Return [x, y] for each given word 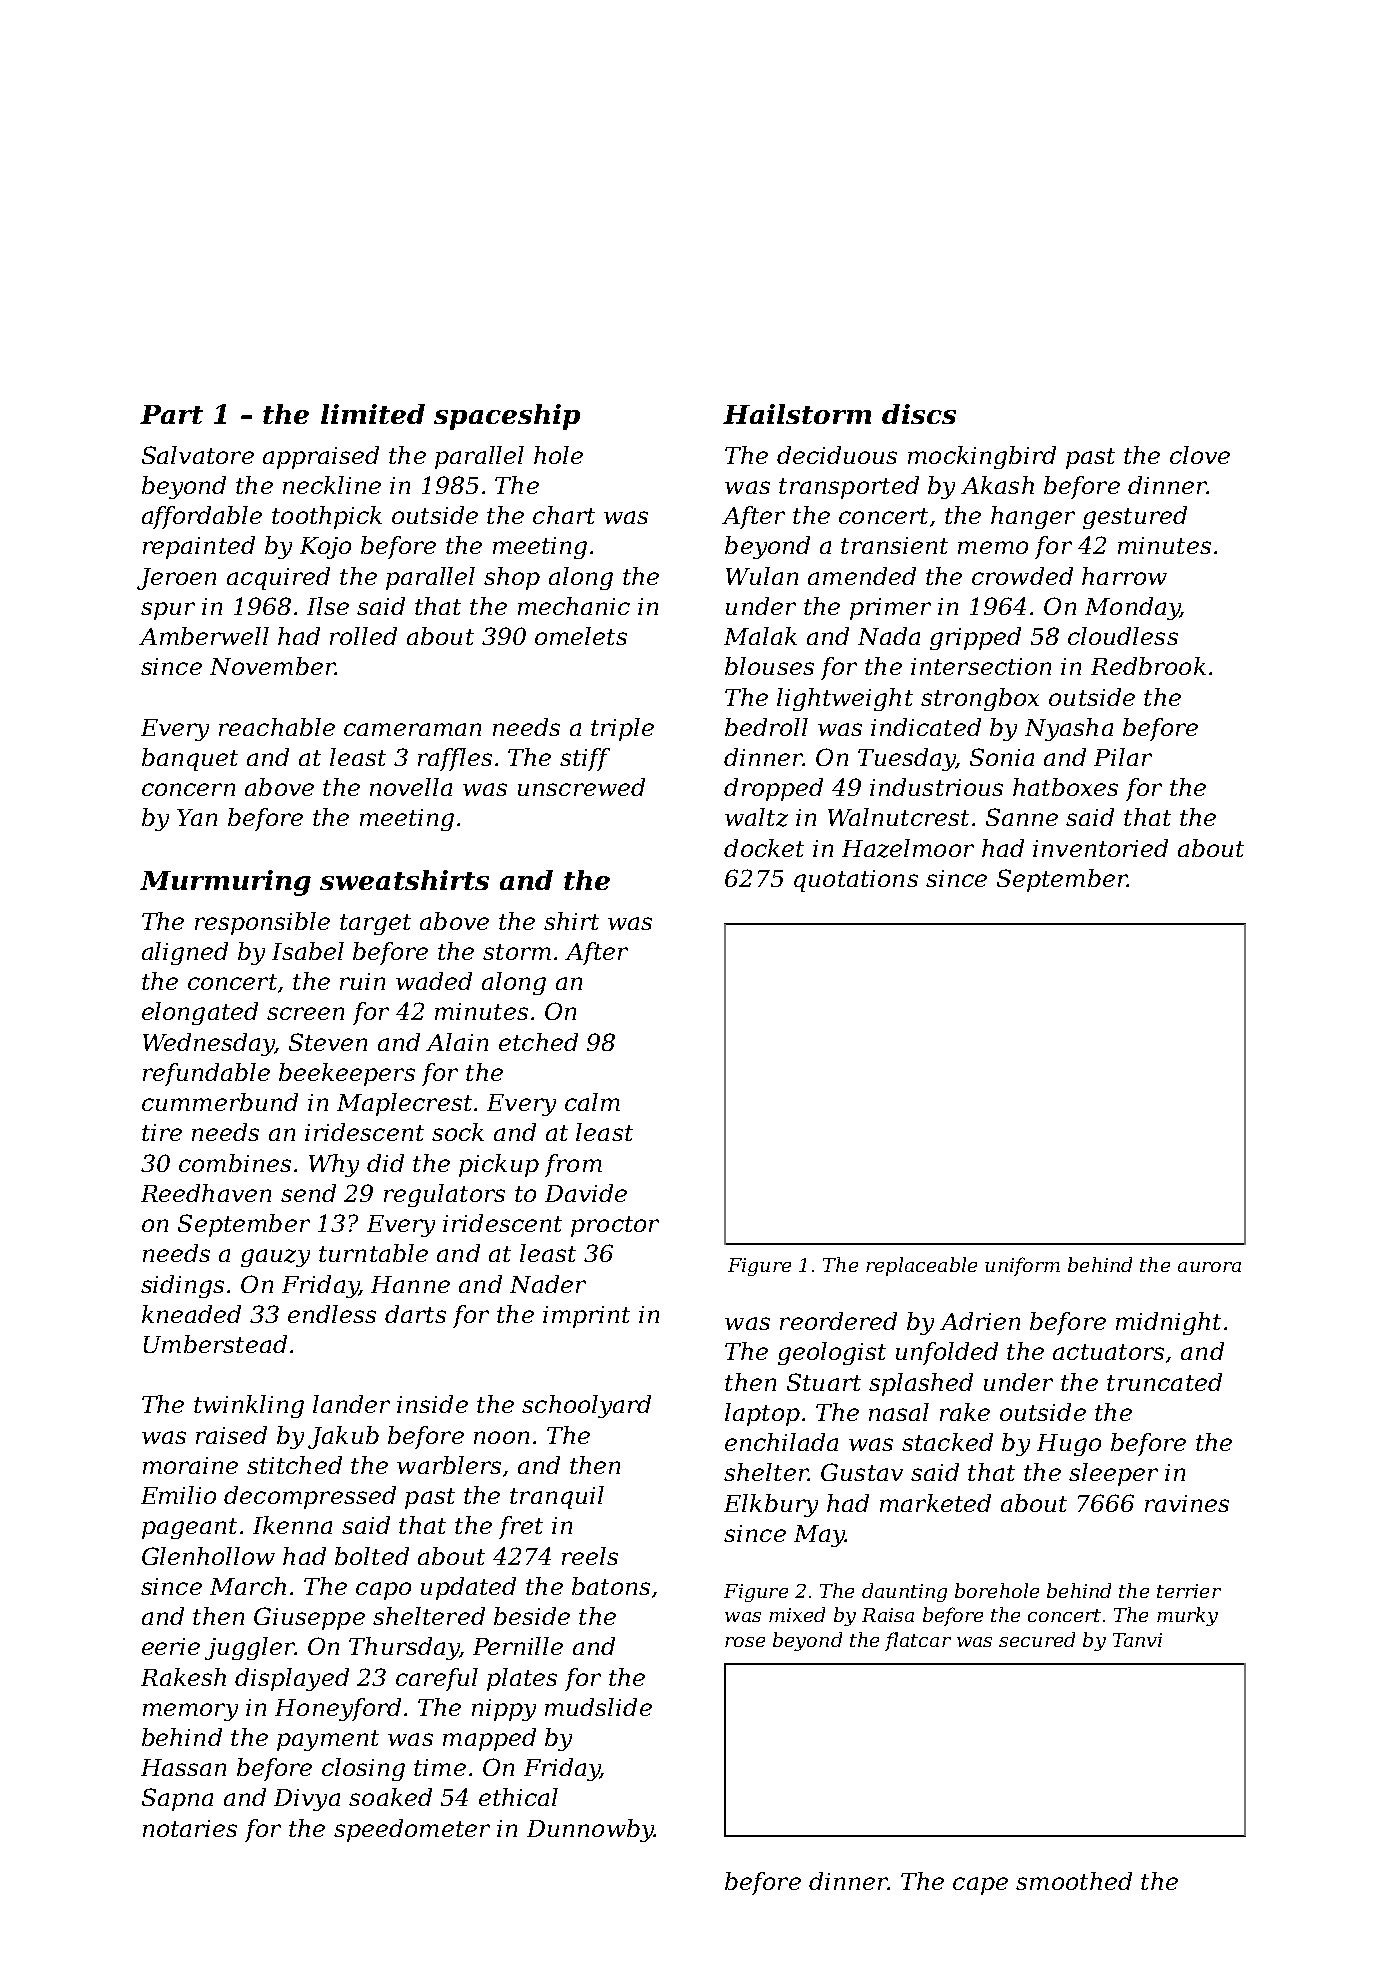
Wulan [762, 576]
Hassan [183, 1767]
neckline [332, 485]
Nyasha [1069, 729]
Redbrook [1148, 666]
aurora [1209, 1267]
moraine [190, 1465]
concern [188, 789]
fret [521, 1527]
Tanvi [1137, 1640]
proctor [615, 1226]
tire [162, 1132]
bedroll [766, 727]
